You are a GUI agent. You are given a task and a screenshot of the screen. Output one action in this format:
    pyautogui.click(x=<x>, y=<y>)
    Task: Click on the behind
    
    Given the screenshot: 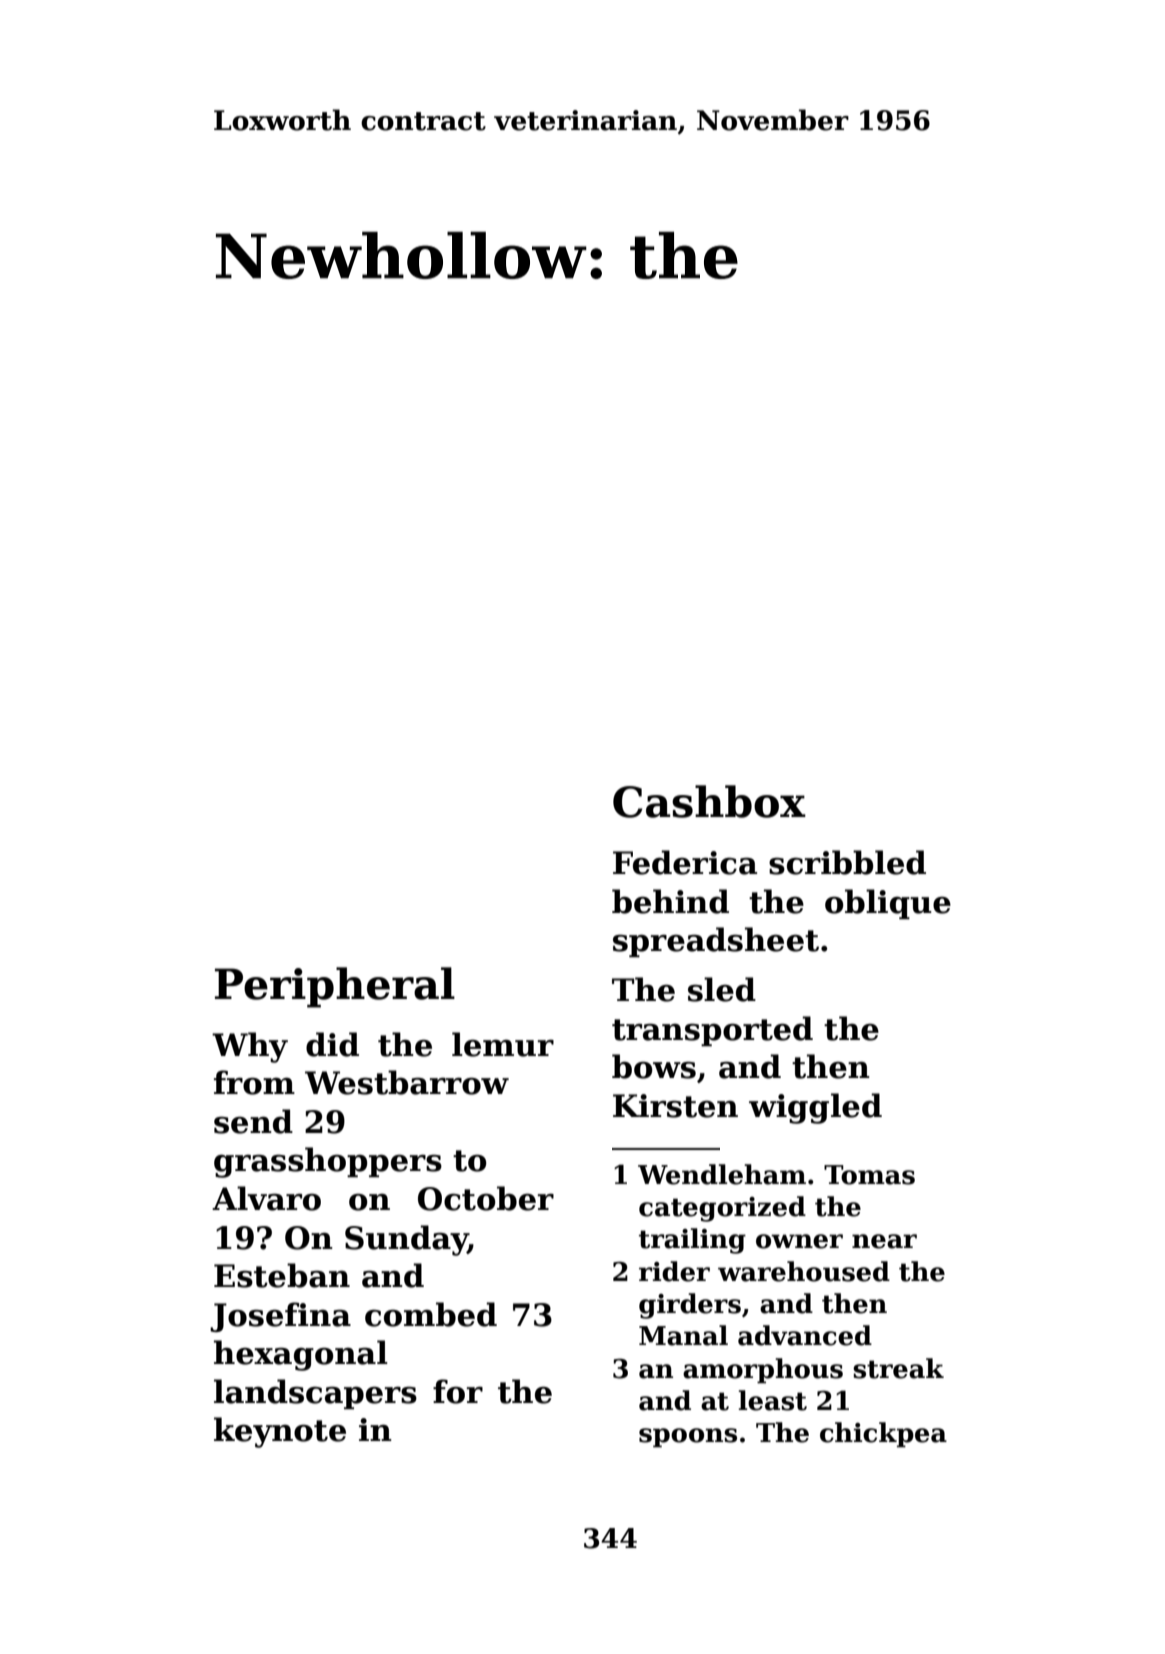 What is the action you would take?
    pyautogui.click(x=670, y=901)
